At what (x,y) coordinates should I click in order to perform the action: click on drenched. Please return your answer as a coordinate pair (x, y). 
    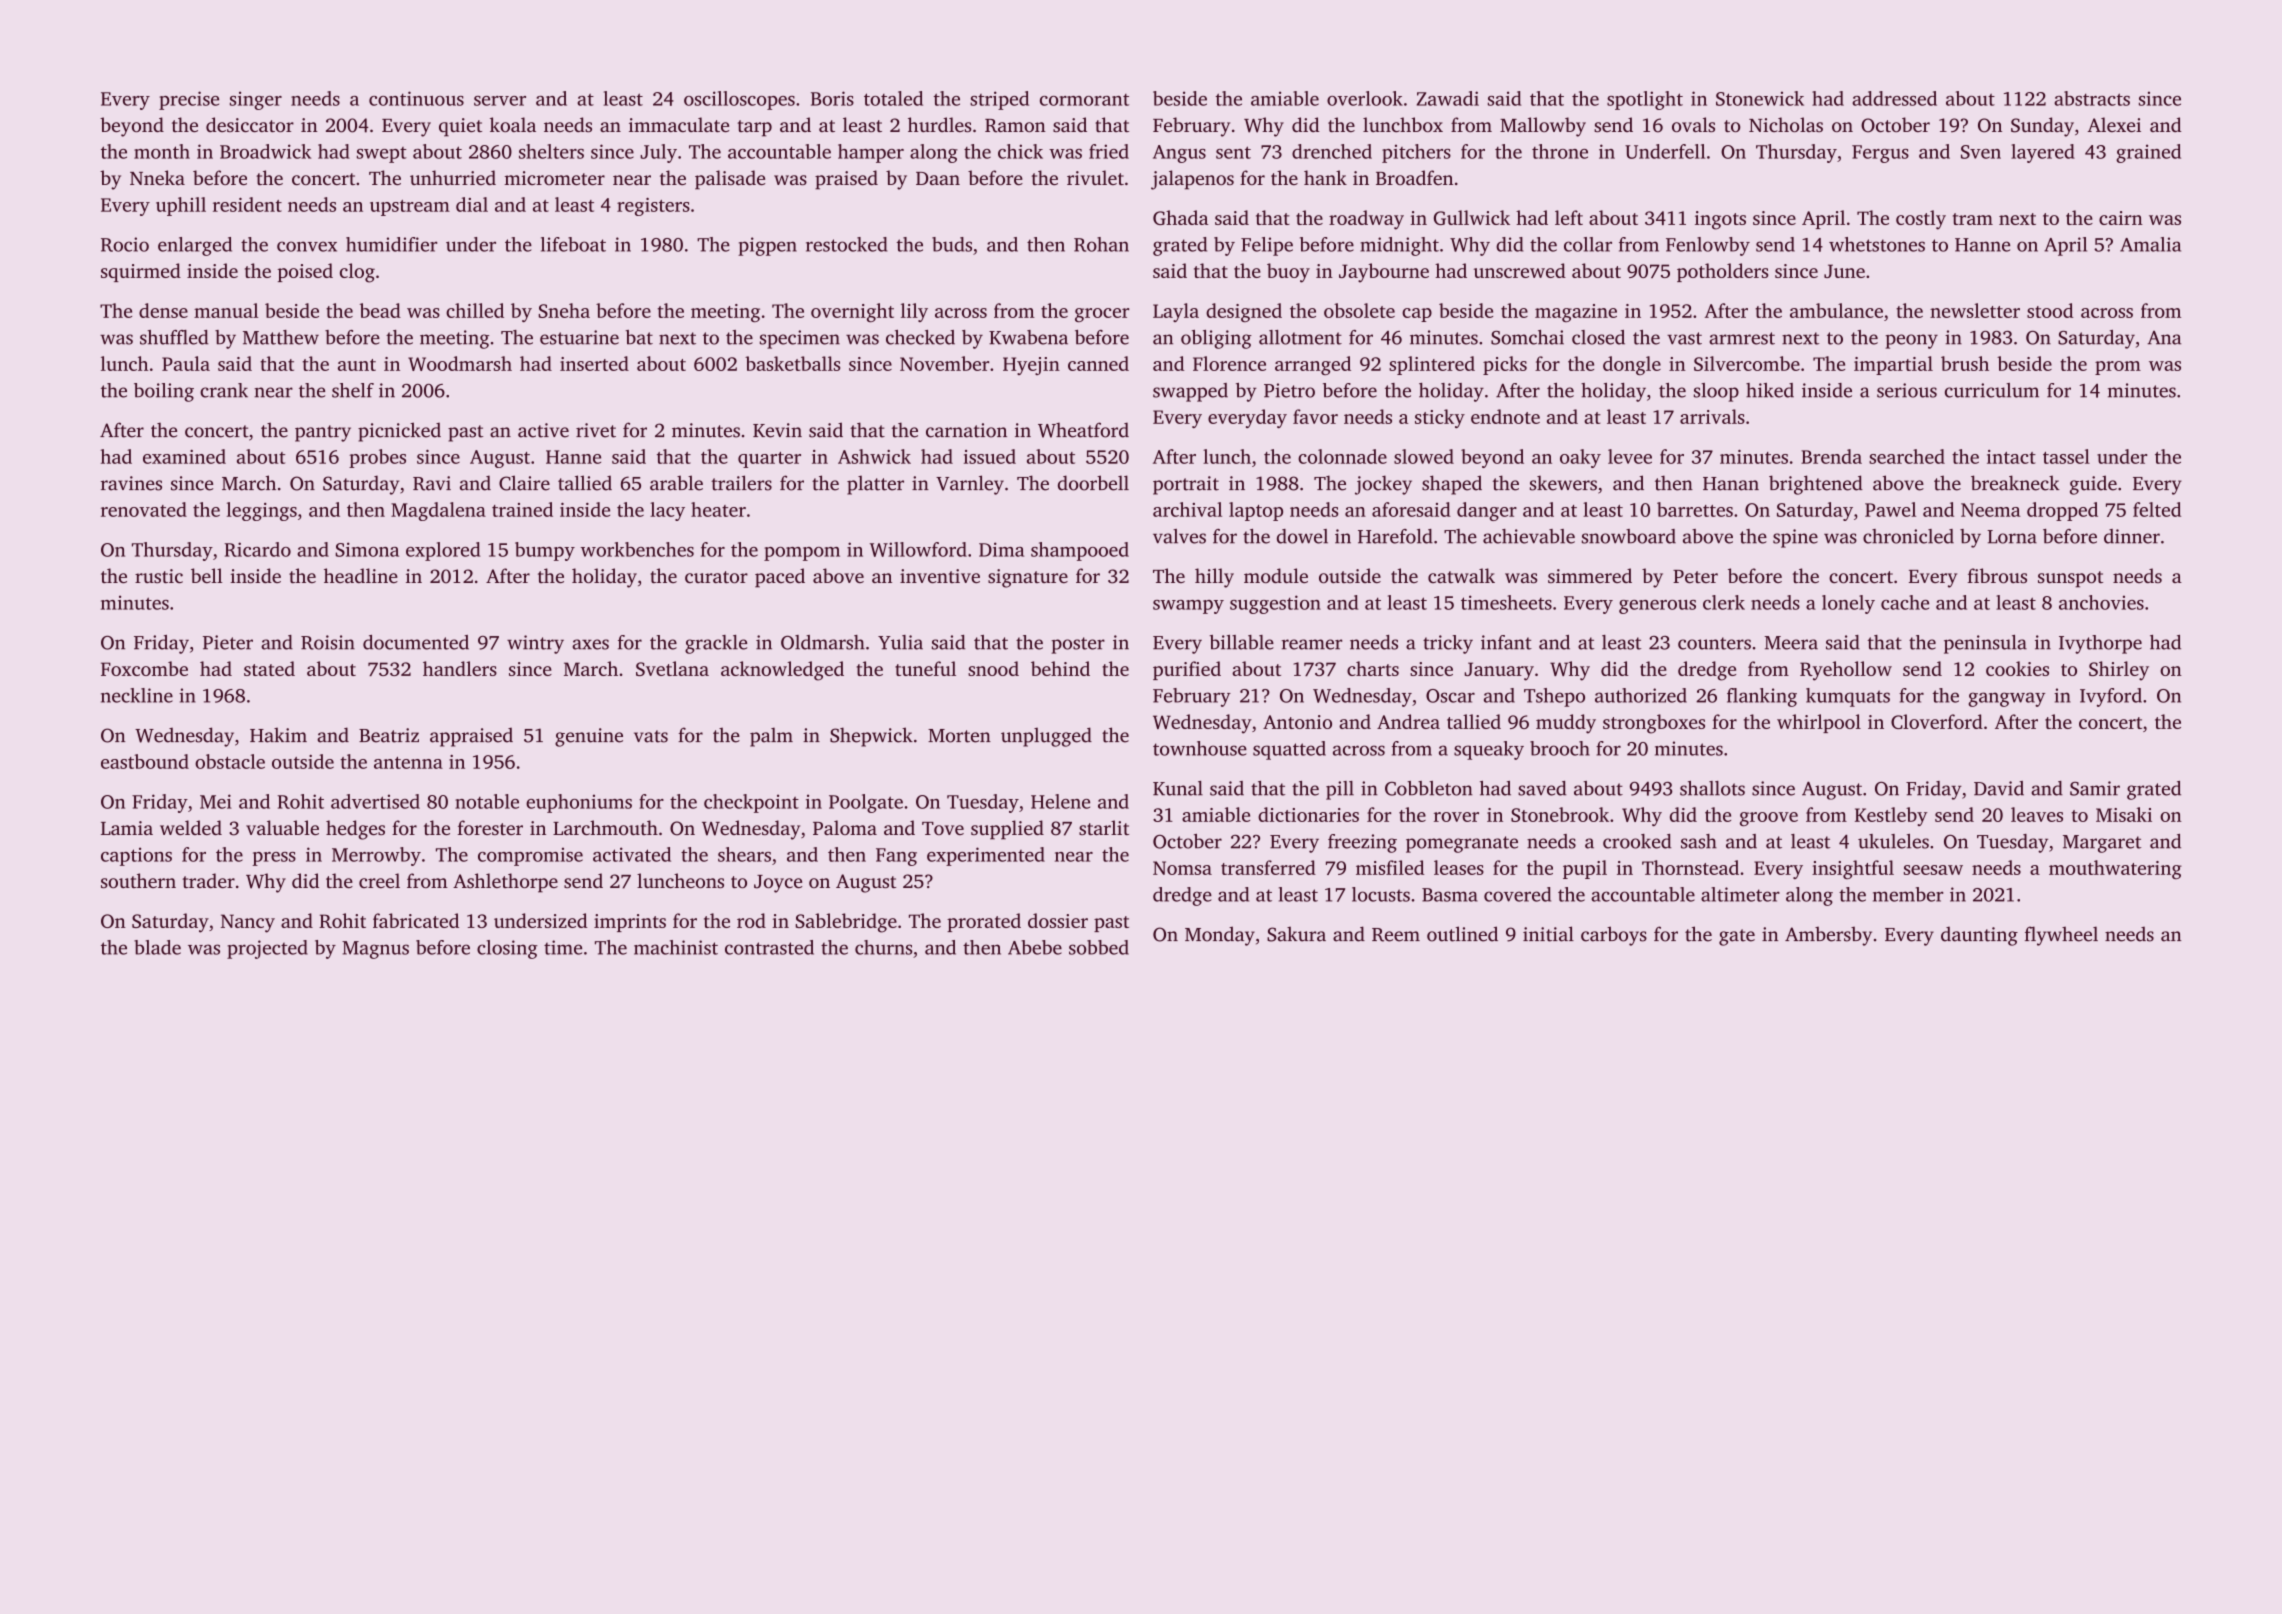
    Looking at the image, I should click on (1332, 151).
